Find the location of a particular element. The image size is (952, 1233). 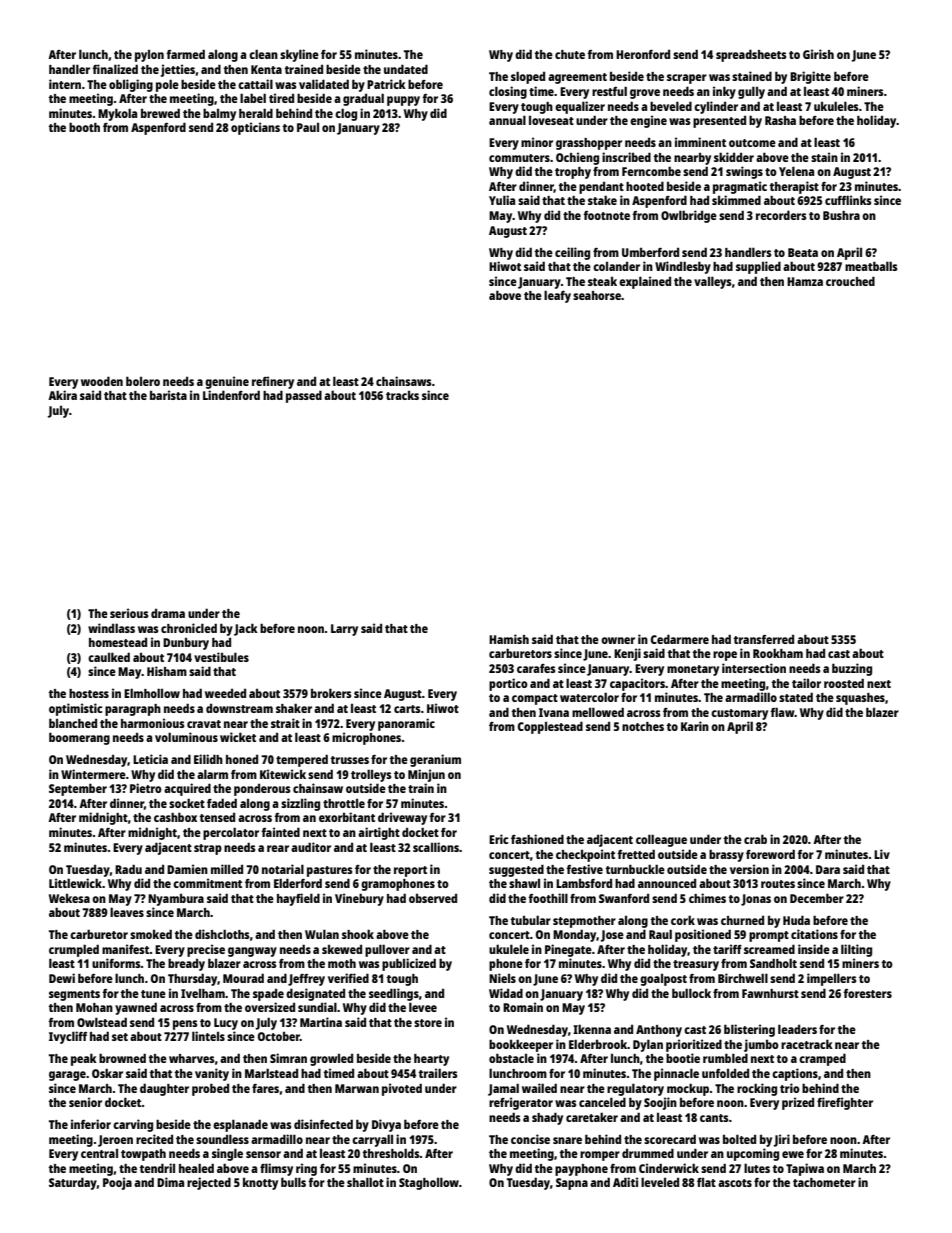

Staghollow is located at coordinates (429, 1183).
